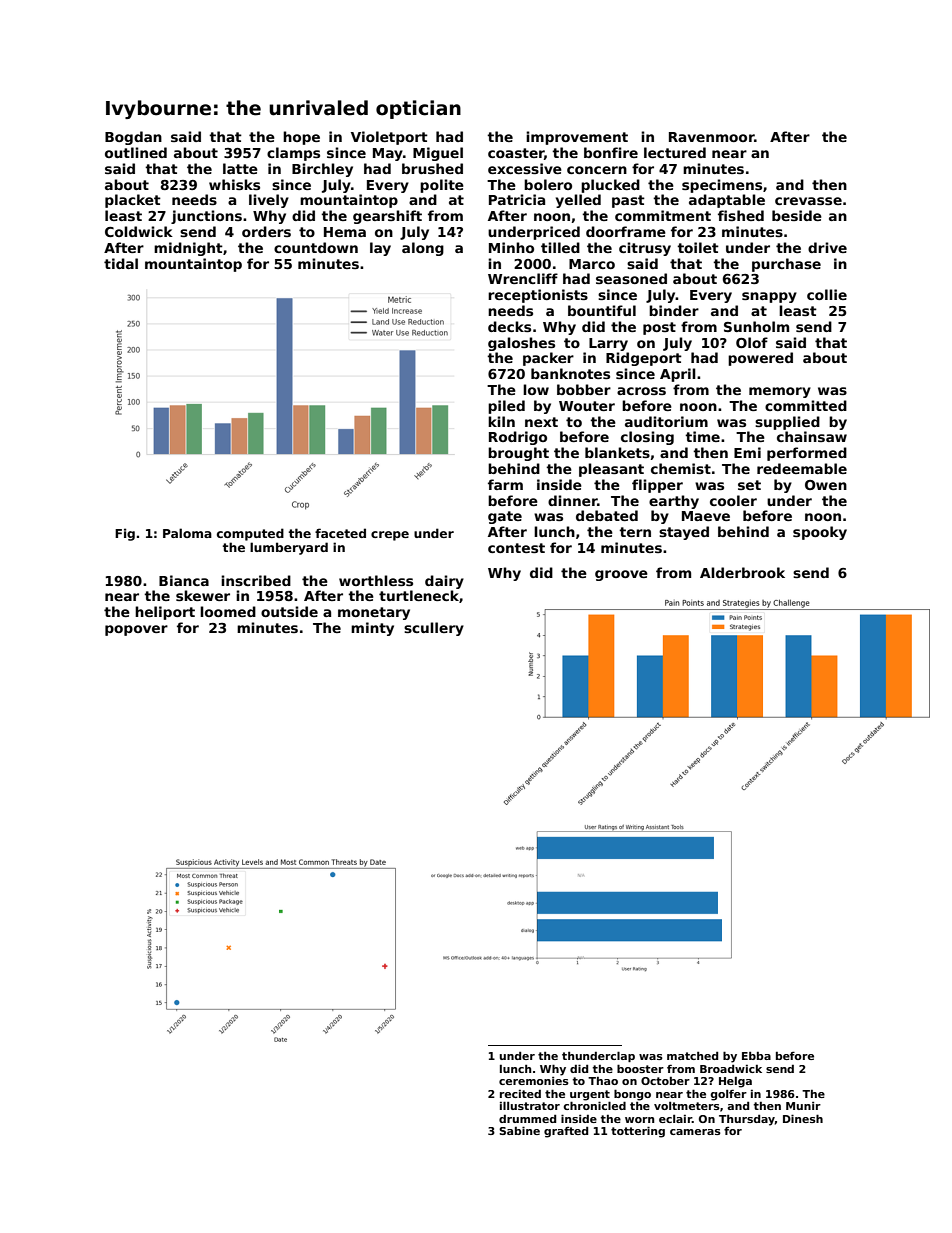 The height and width of the image is (1233, 952). What do you see at coordinates (803, 1106) in the image?
I see `Munir` at bounding box center [803, 1106].
